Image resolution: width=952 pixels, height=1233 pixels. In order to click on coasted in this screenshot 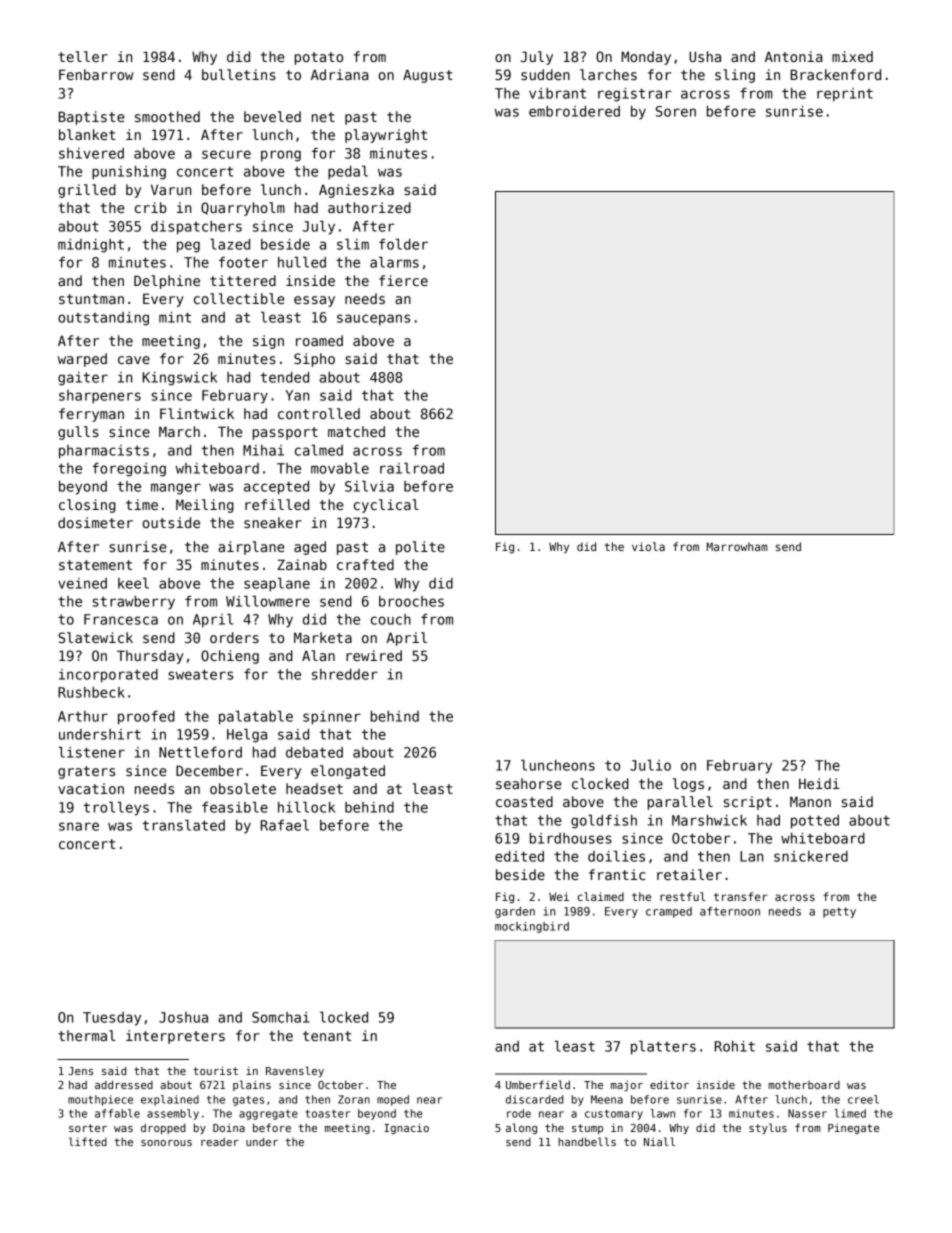, I will do `click(524, 801)`.
